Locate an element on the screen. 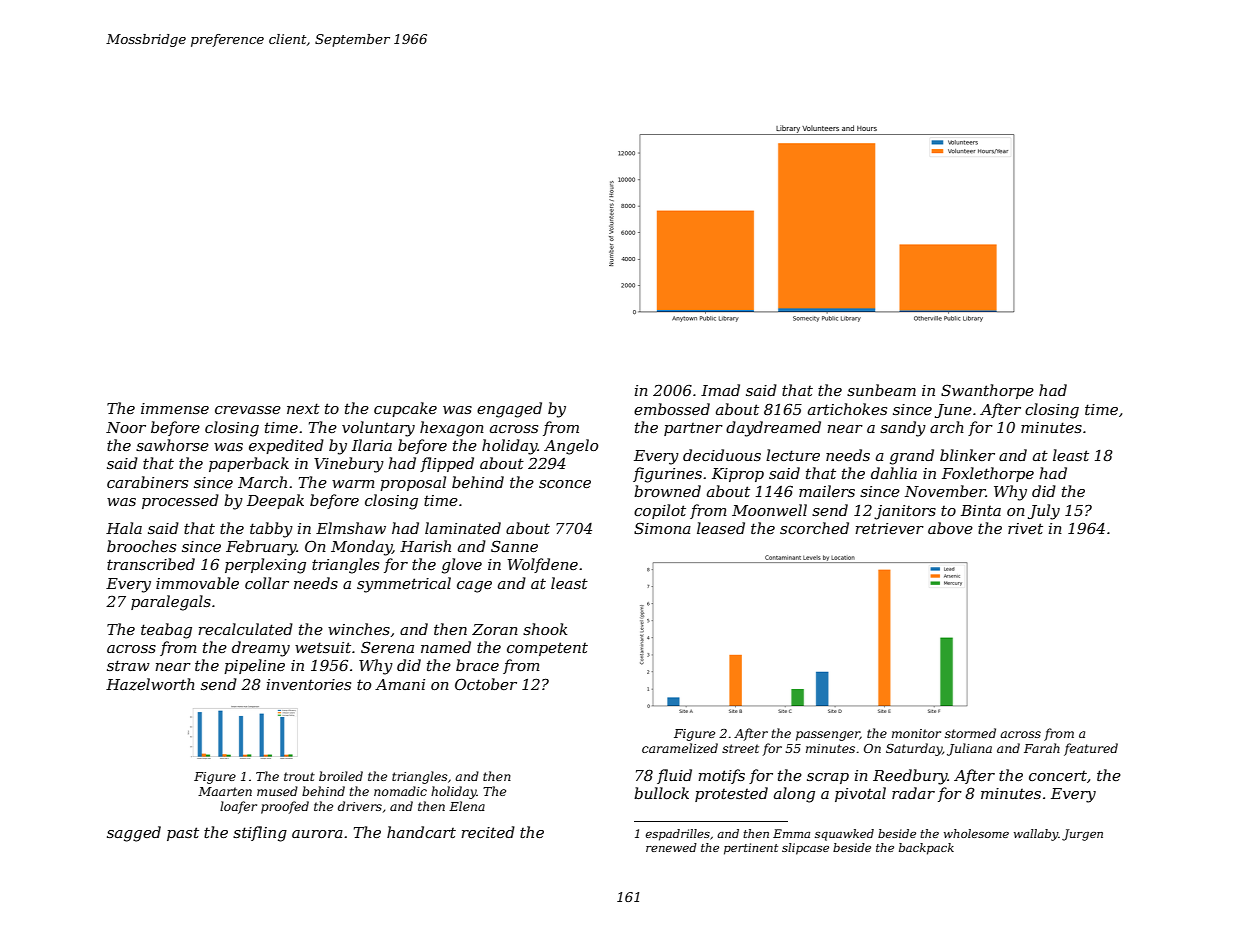 The width and height of the screenshot is (1233, 952). retriever is located at coordinates (889, 528).
